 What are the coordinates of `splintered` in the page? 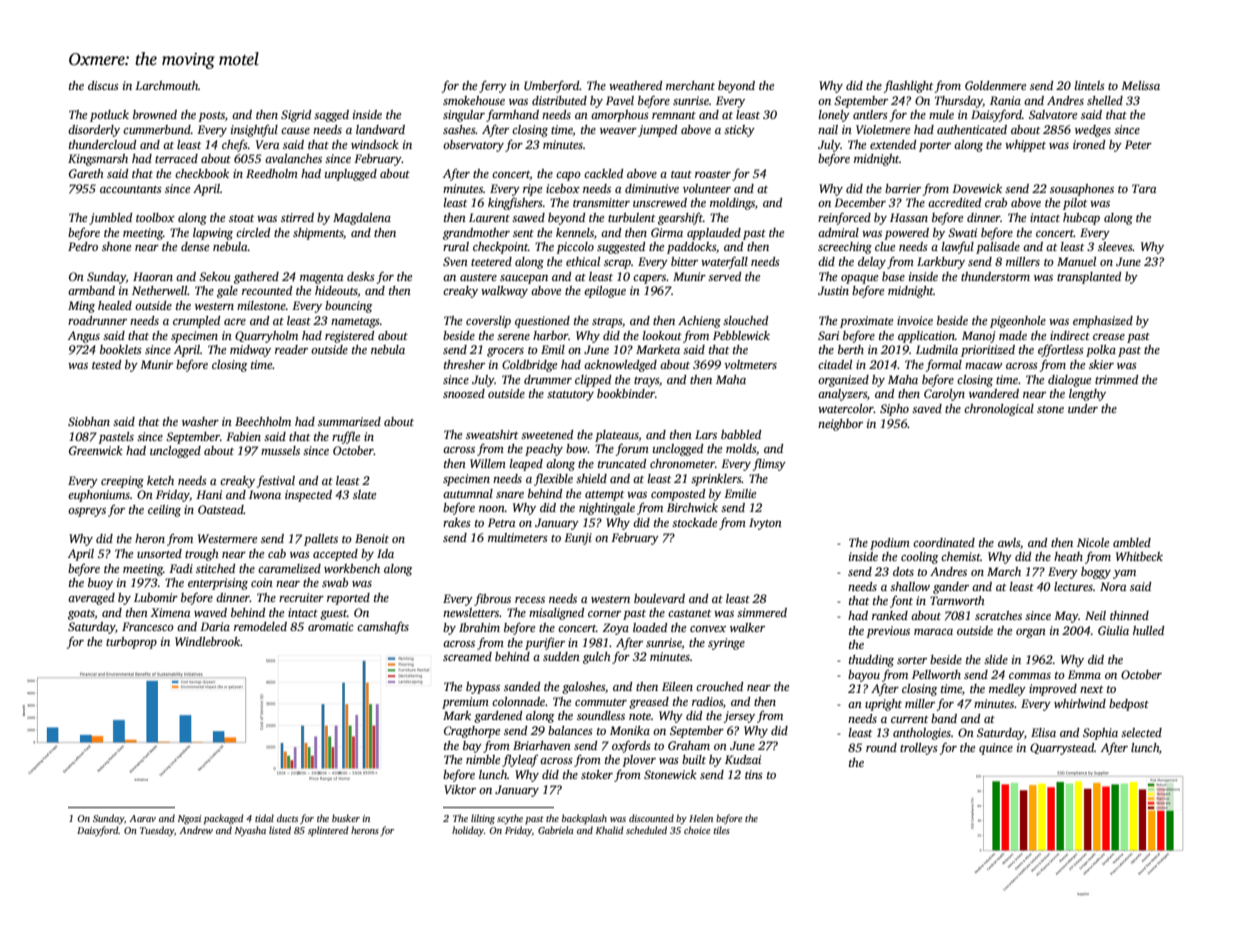 It's located at (328, 831).
